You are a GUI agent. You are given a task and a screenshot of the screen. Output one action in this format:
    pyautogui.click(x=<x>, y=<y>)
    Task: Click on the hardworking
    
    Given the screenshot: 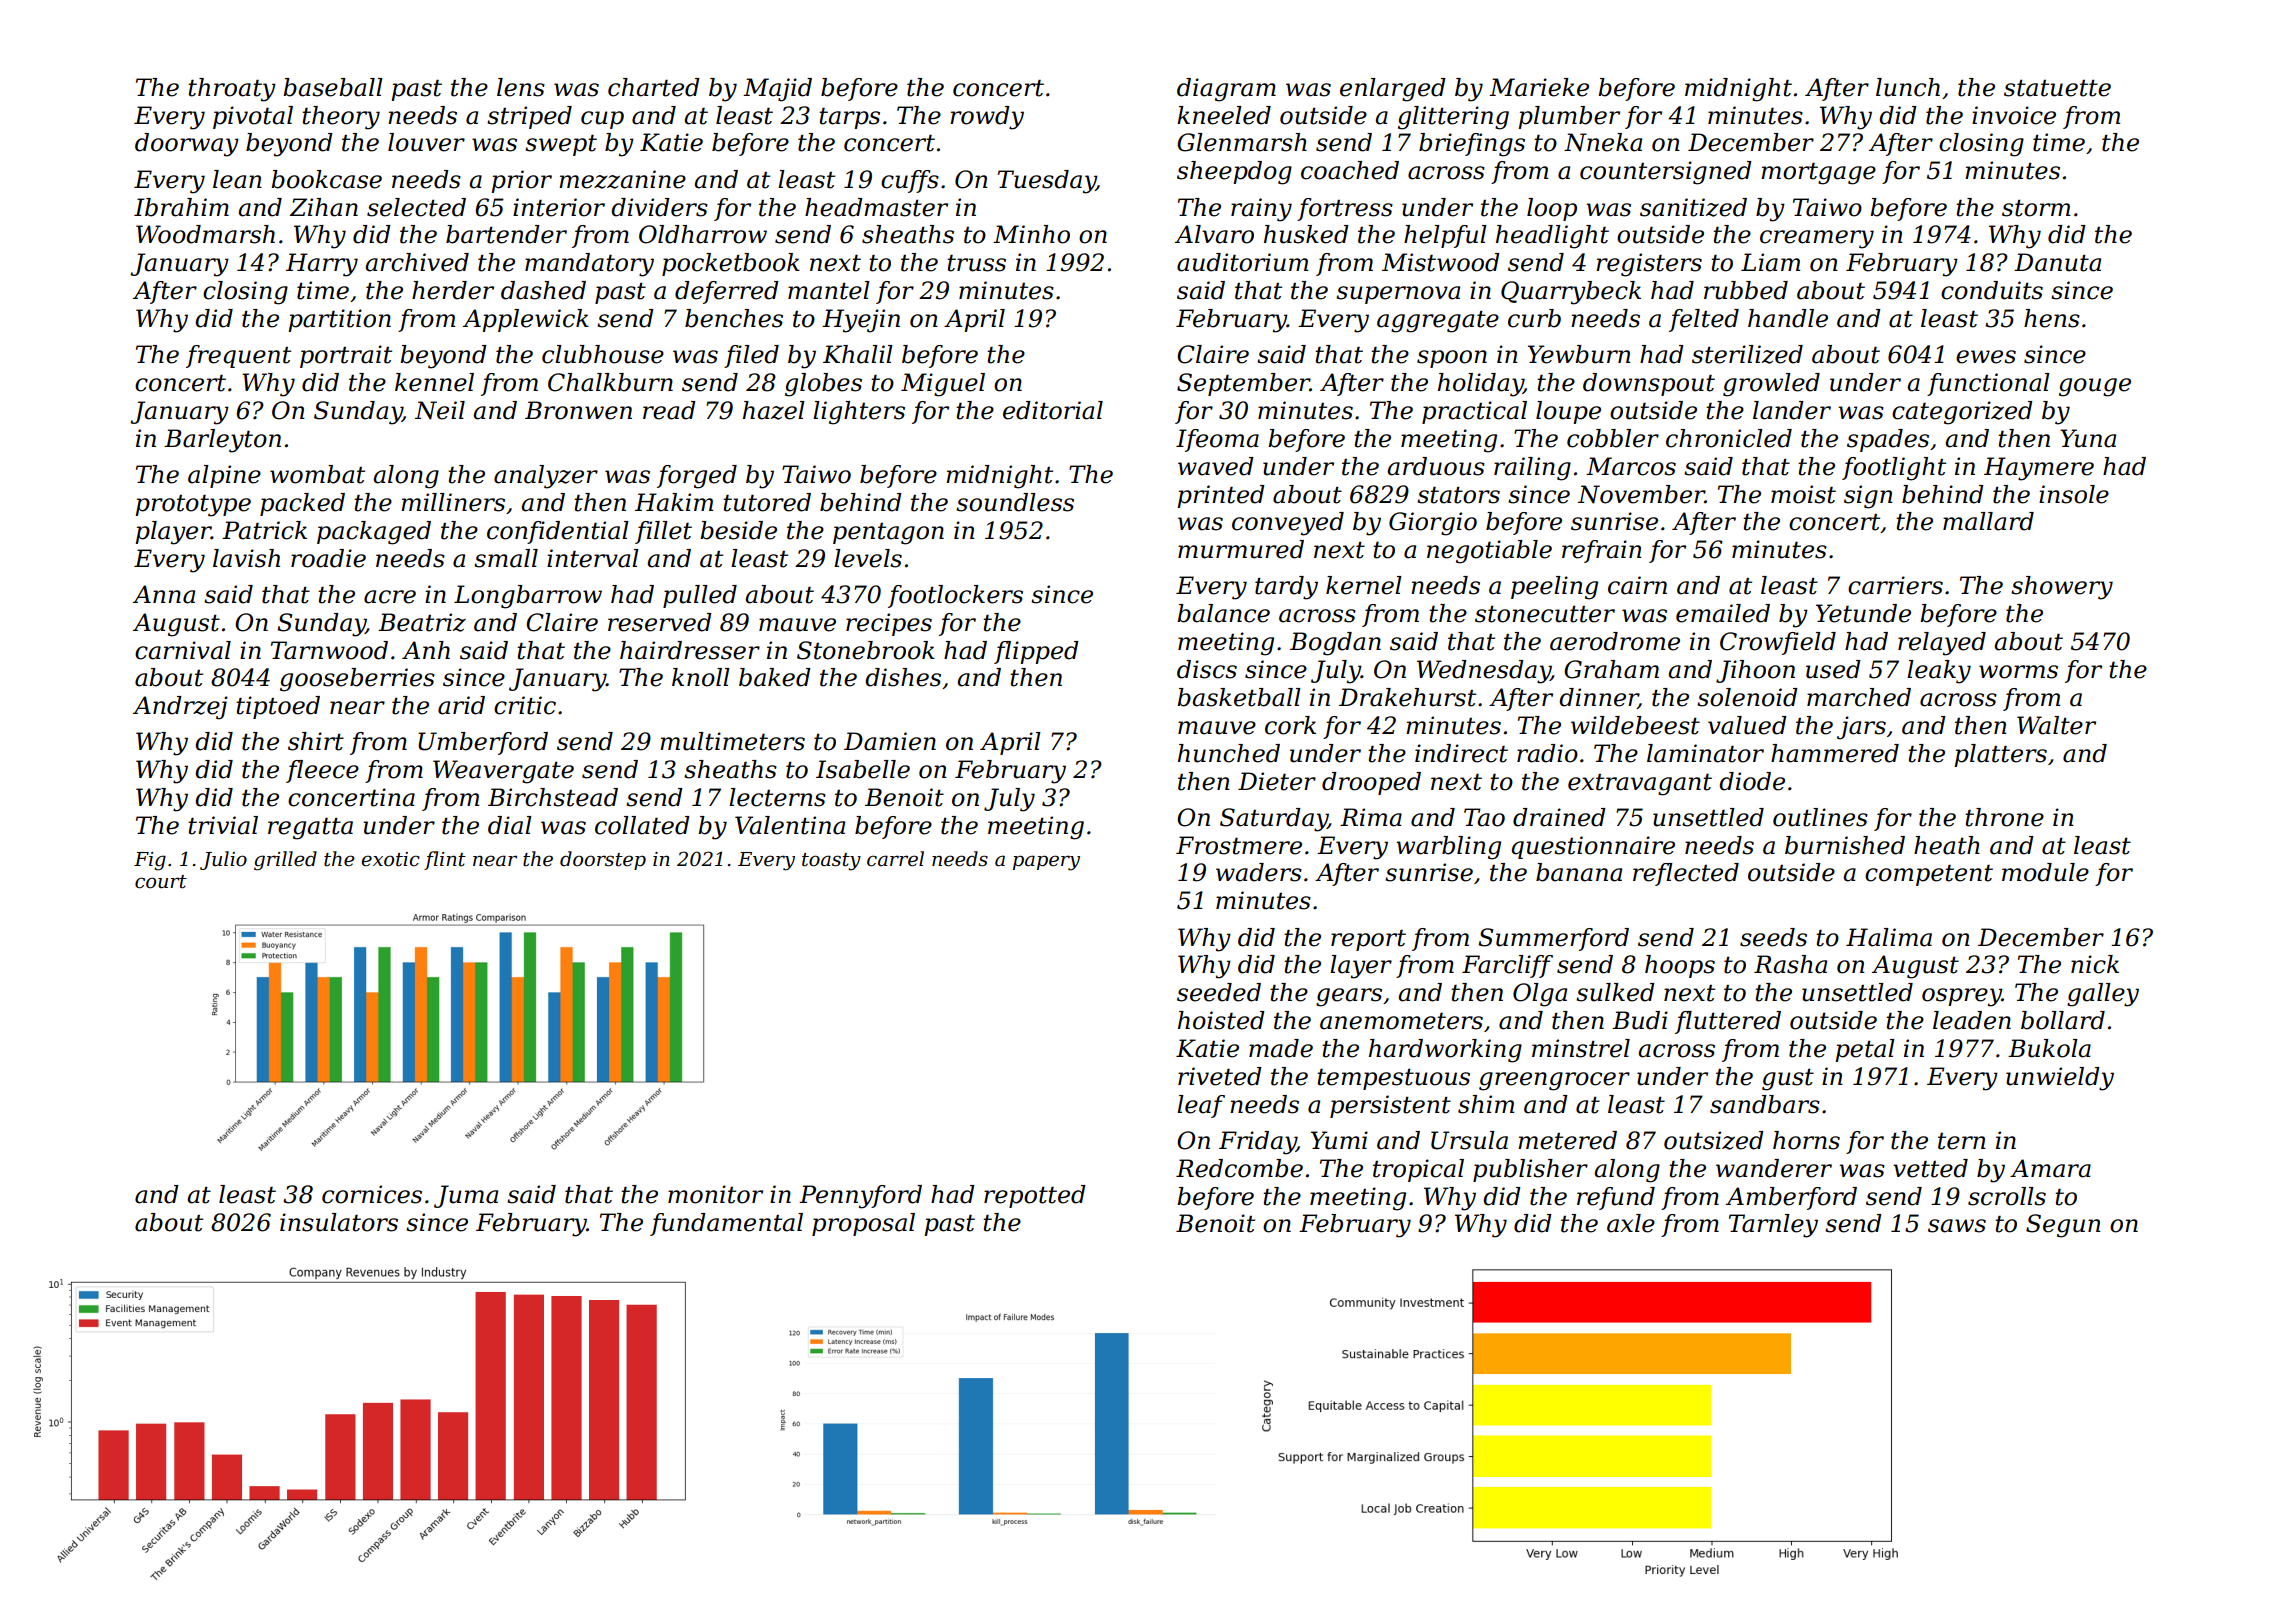 What is the action you would take?
    pyautogui.click(x=1445, y=1051)
